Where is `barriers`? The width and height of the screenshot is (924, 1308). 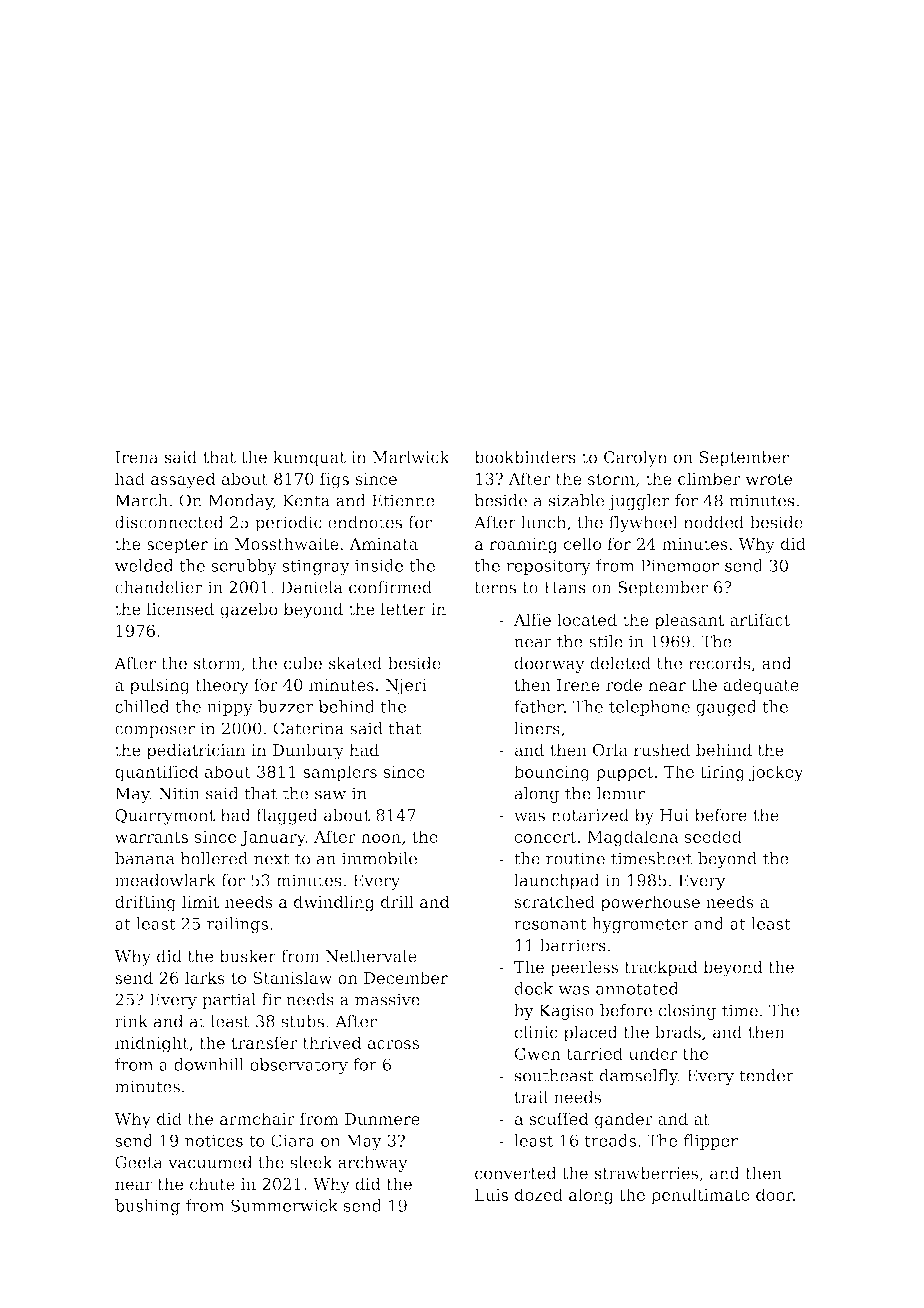
barriers is located at coordinates (573, 945).
